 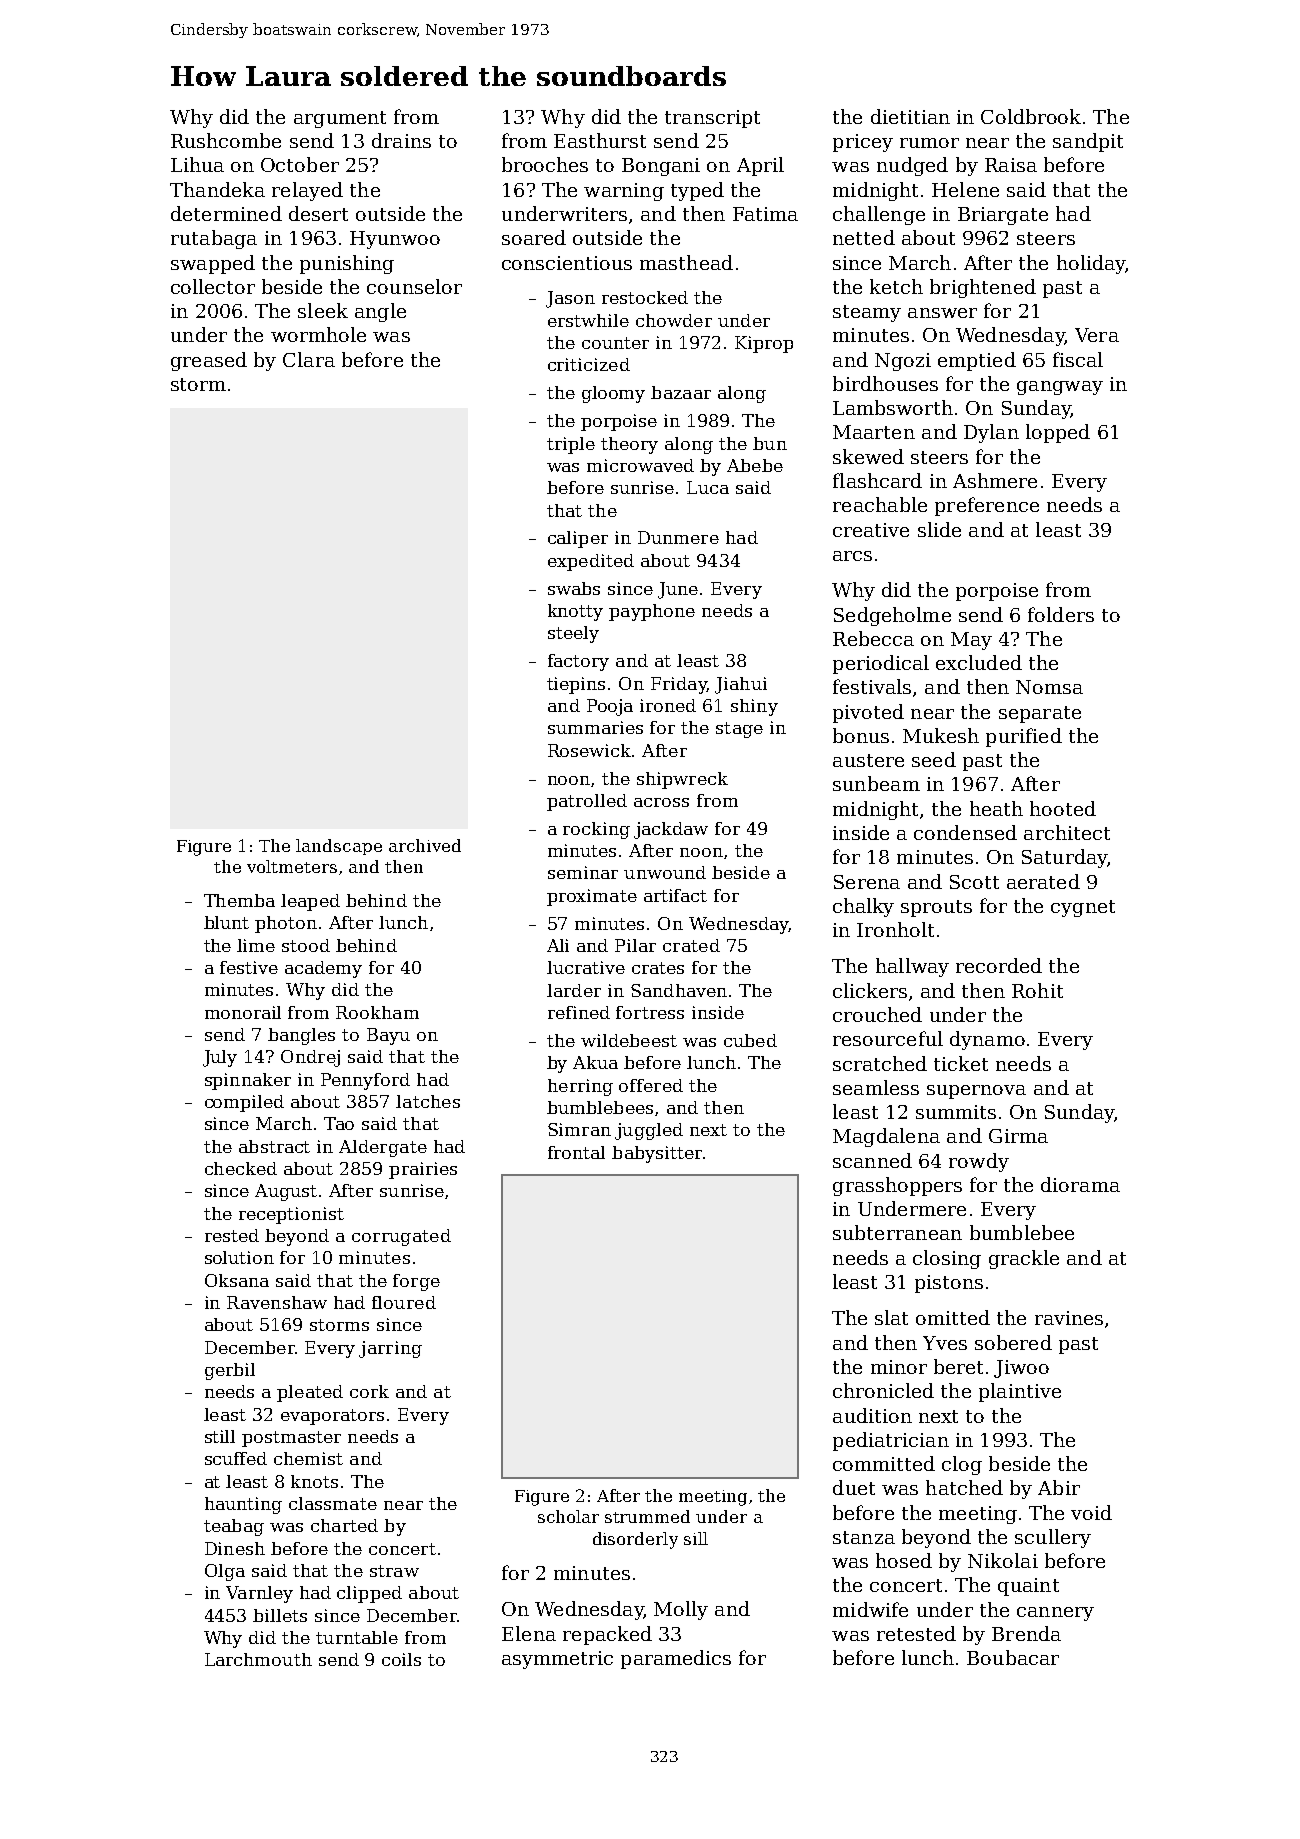 I want to click on slide, so click(x=939, y=529).
